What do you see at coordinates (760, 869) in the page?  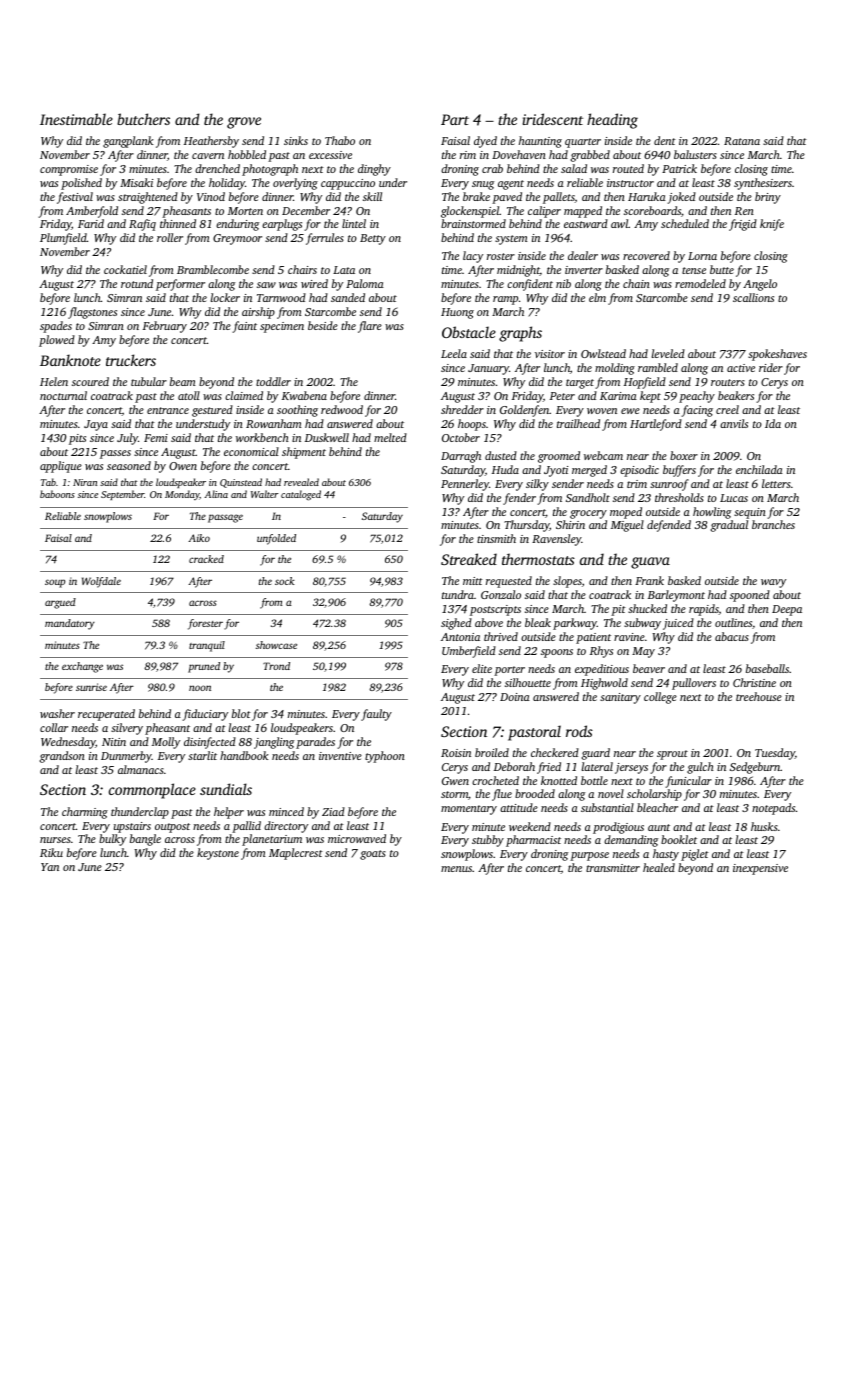 I see `inexpensive` at bounding box center [760, 869].
